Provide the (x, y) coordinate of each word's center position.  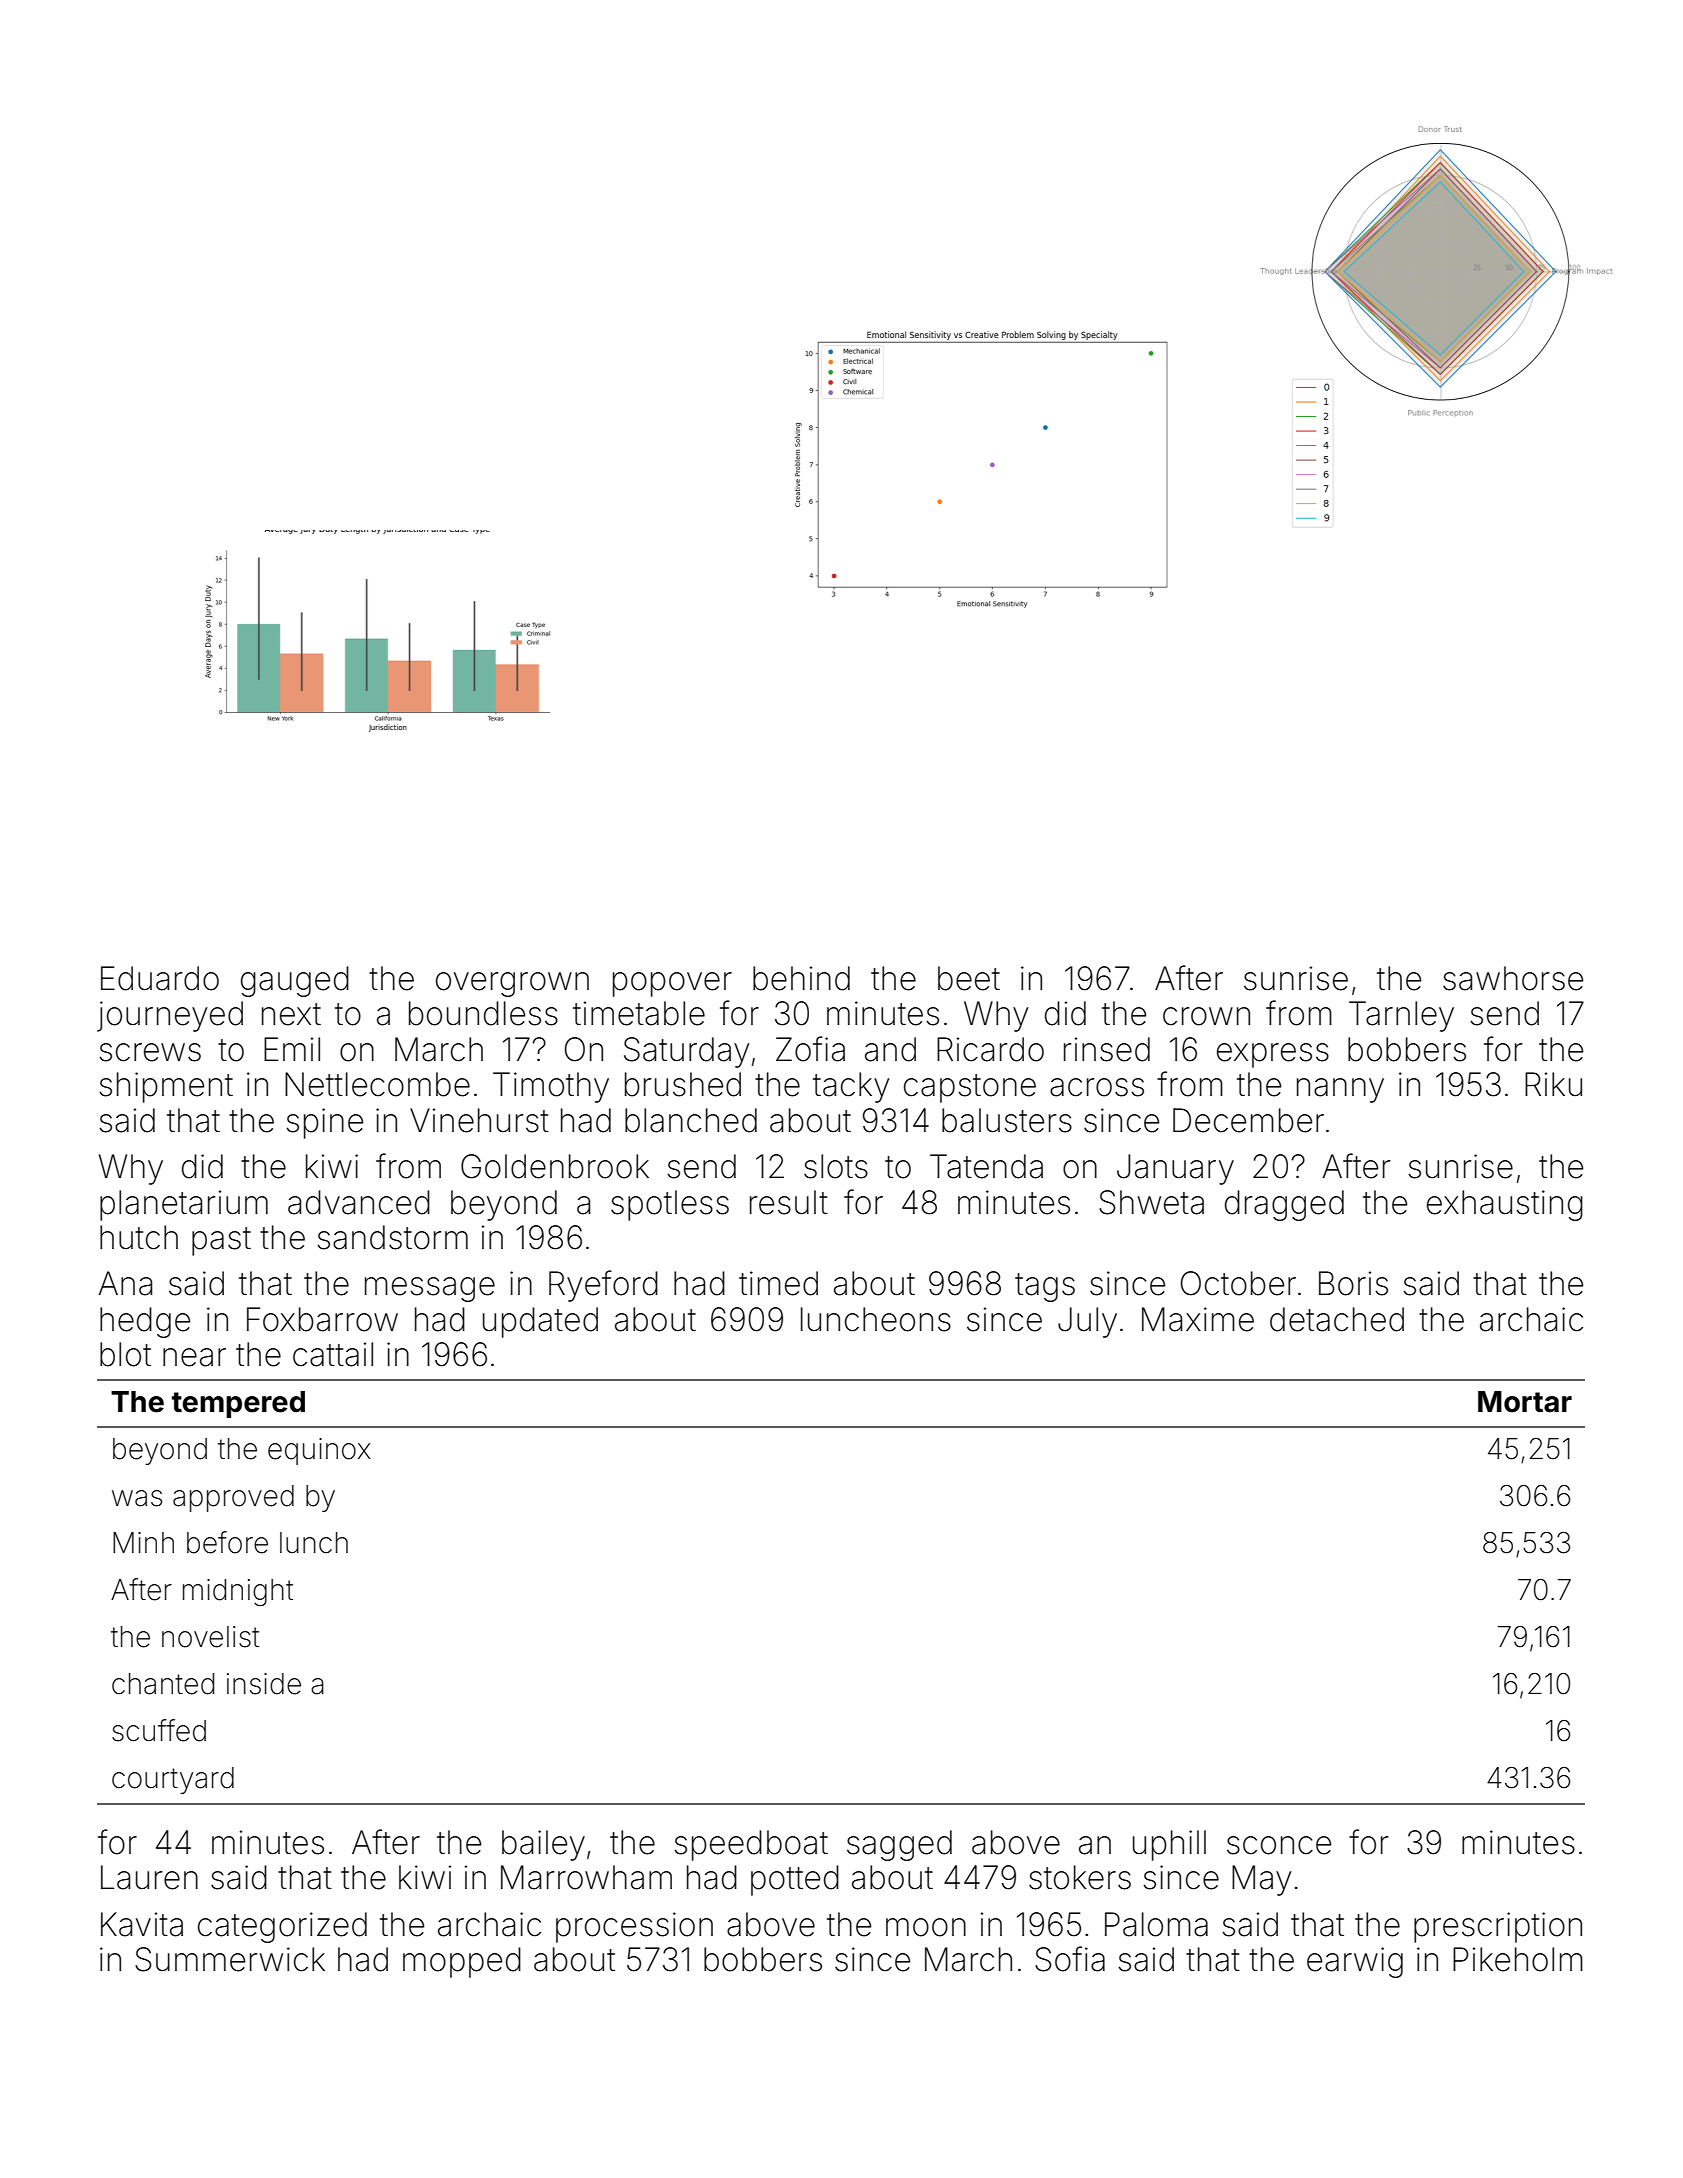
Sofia (1070, 1959)
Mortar (1525, 1402)
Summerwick (230, 1959)
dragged (1284, 1205)
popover (672, 984)
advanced (359, 1202)
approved (233, 1498)
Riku (1553, 1084)
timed (778, 1283)
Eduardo (160, 978)
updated (540, 1322)
